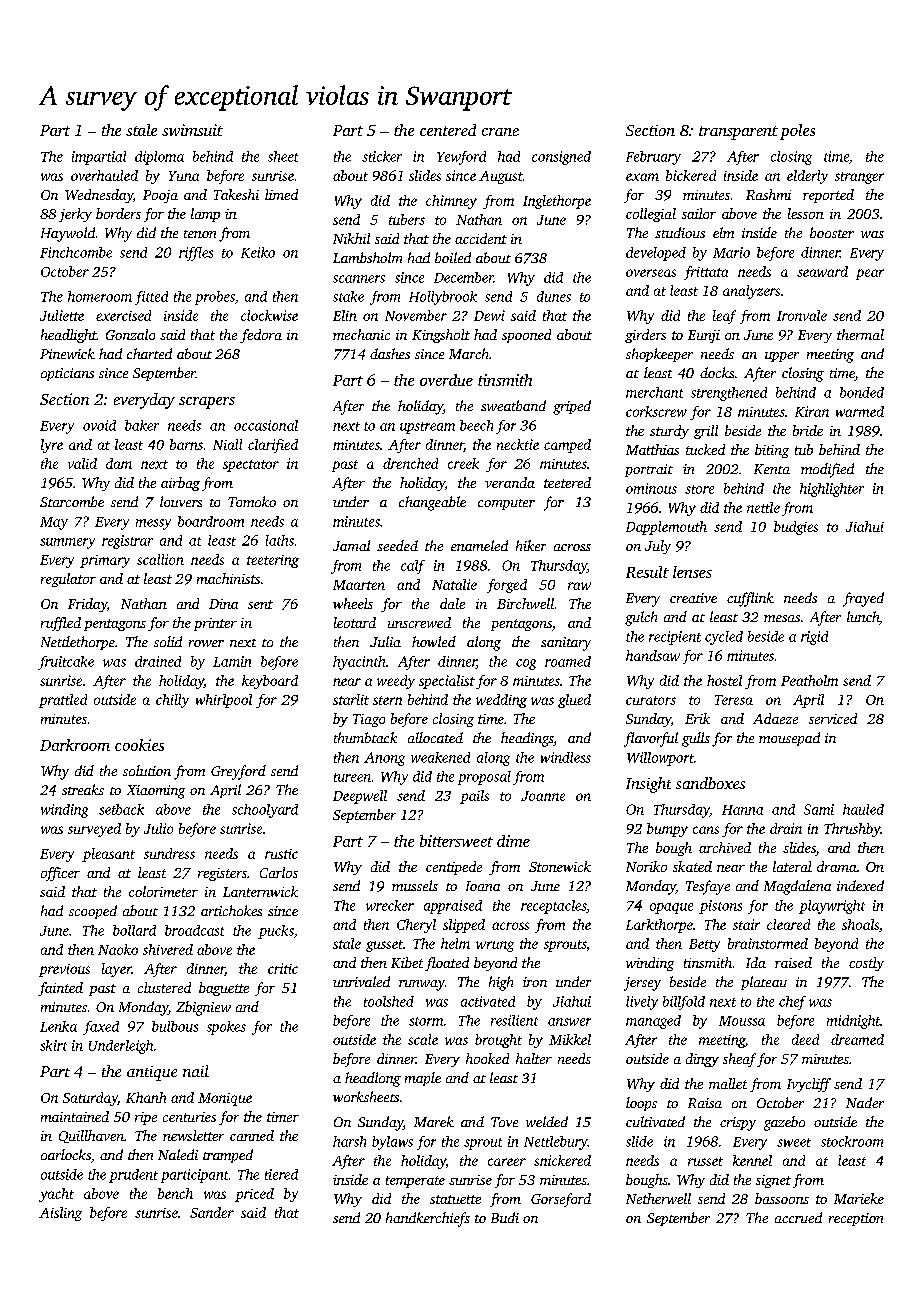  What do you see at coordinates (792, 1003) in the page?
I see `chef` at bounding box center [792, 1003].
